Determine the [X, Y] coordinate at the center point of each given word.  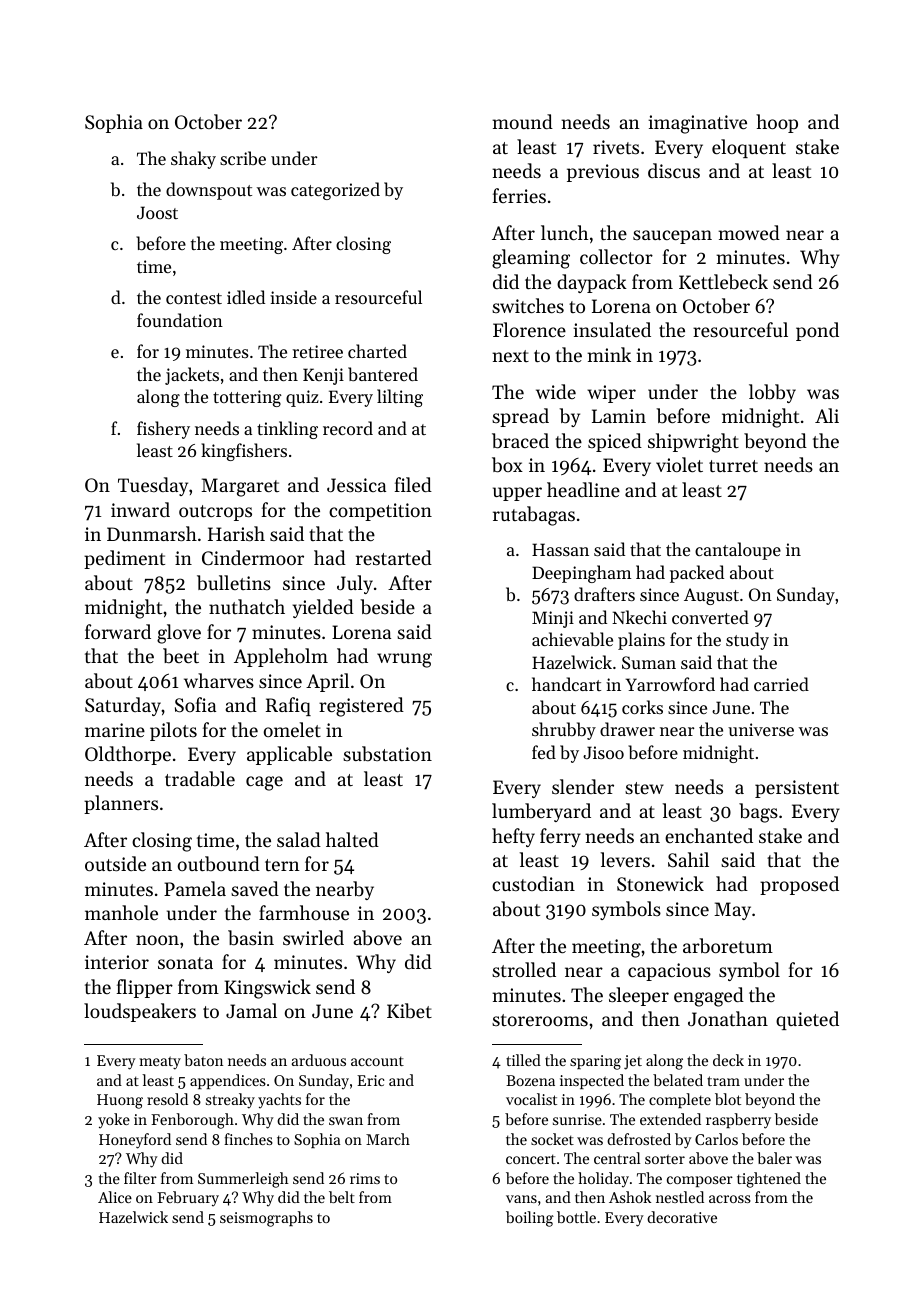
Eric [370, 1080]
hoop [777, 123]
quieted [807, 1020]
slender [583, 786]
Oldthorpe [128, 755]
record [348, 428]
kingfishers [244, 452]
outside [115, 863]
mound [522, 121]
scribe [243, 158]
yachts [279, 1101]
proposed [799, 885]
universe [761, 729]
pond [817, 331]
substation [387, 754]
